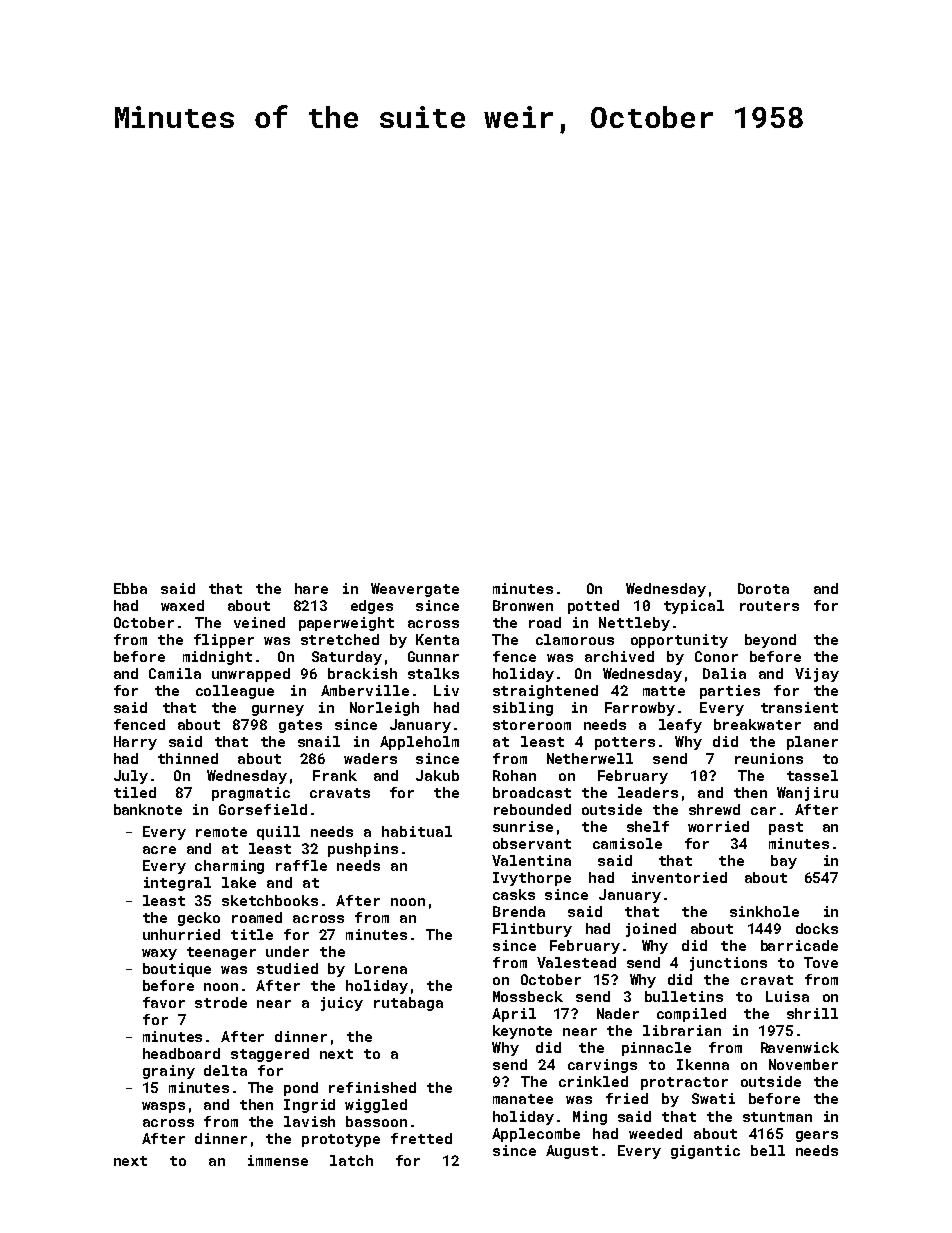 This screenshot has height=1233, width=952. What do you see at coordinates (163, 1107) in the screenshot?
I see `wasps` at bounding box center [163, 1107].
